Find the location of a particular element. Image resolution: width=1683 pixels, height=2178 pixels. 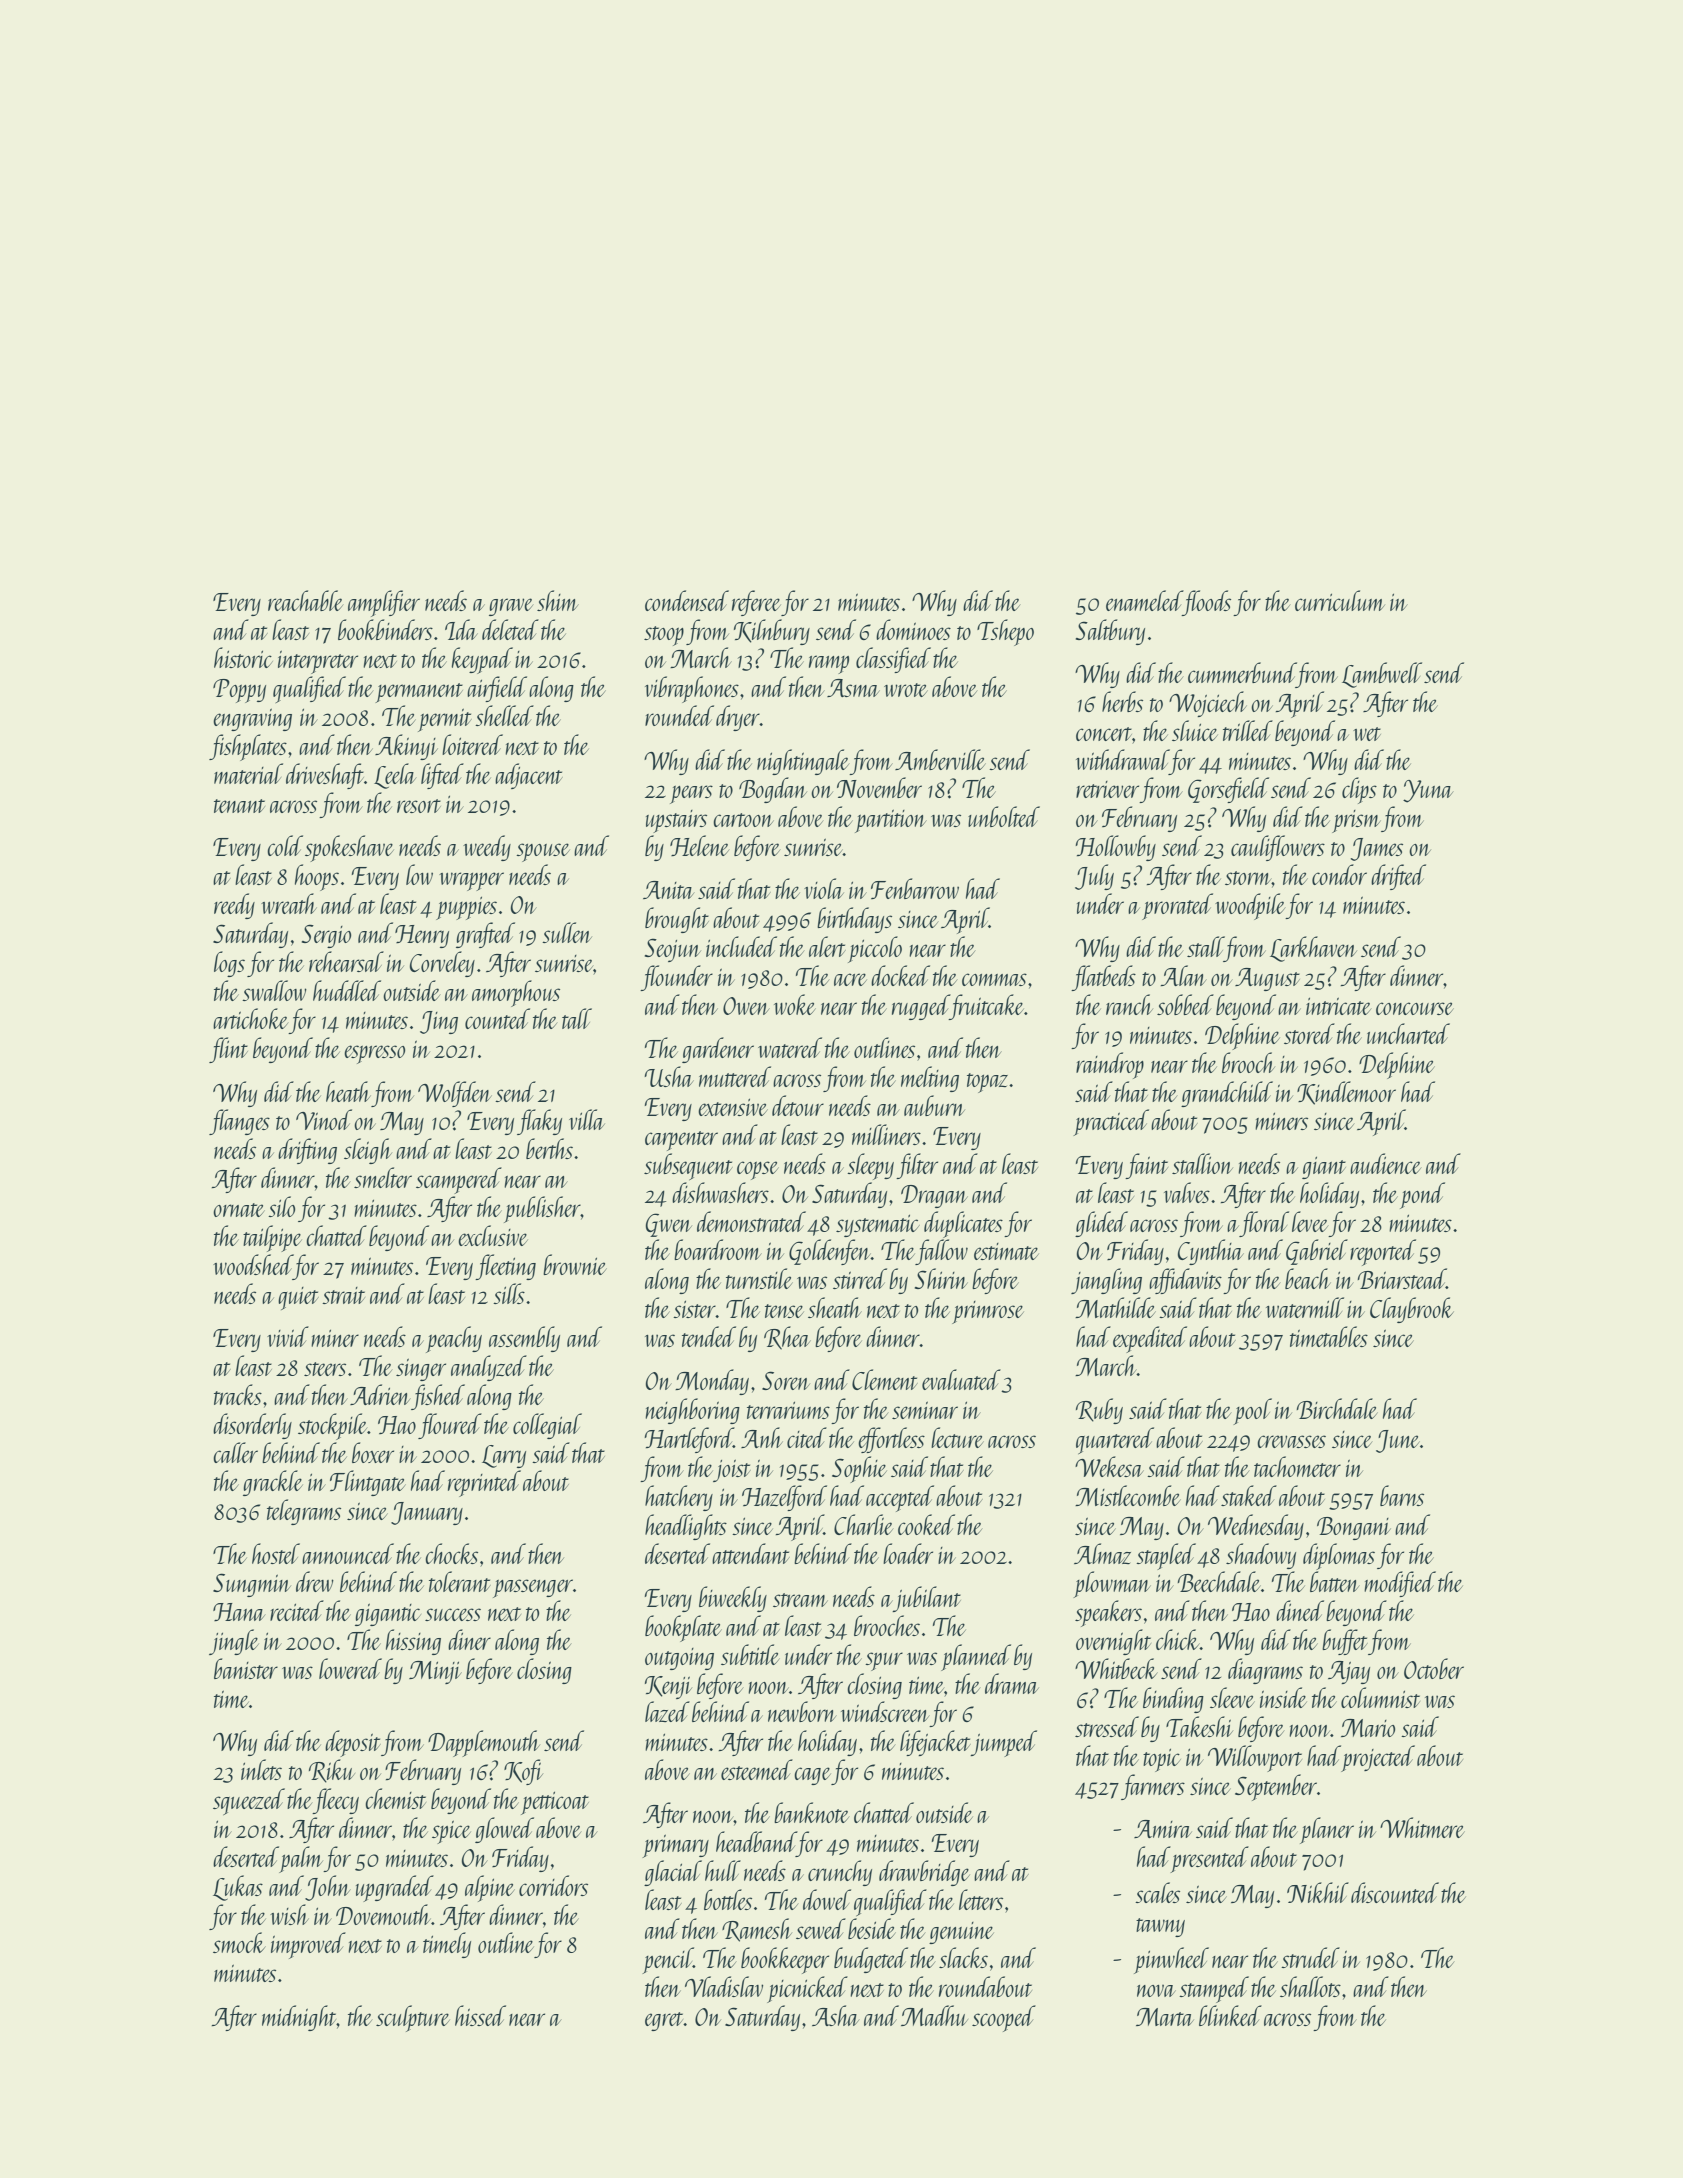

Yuna is located at coordinates (1428, 791).
